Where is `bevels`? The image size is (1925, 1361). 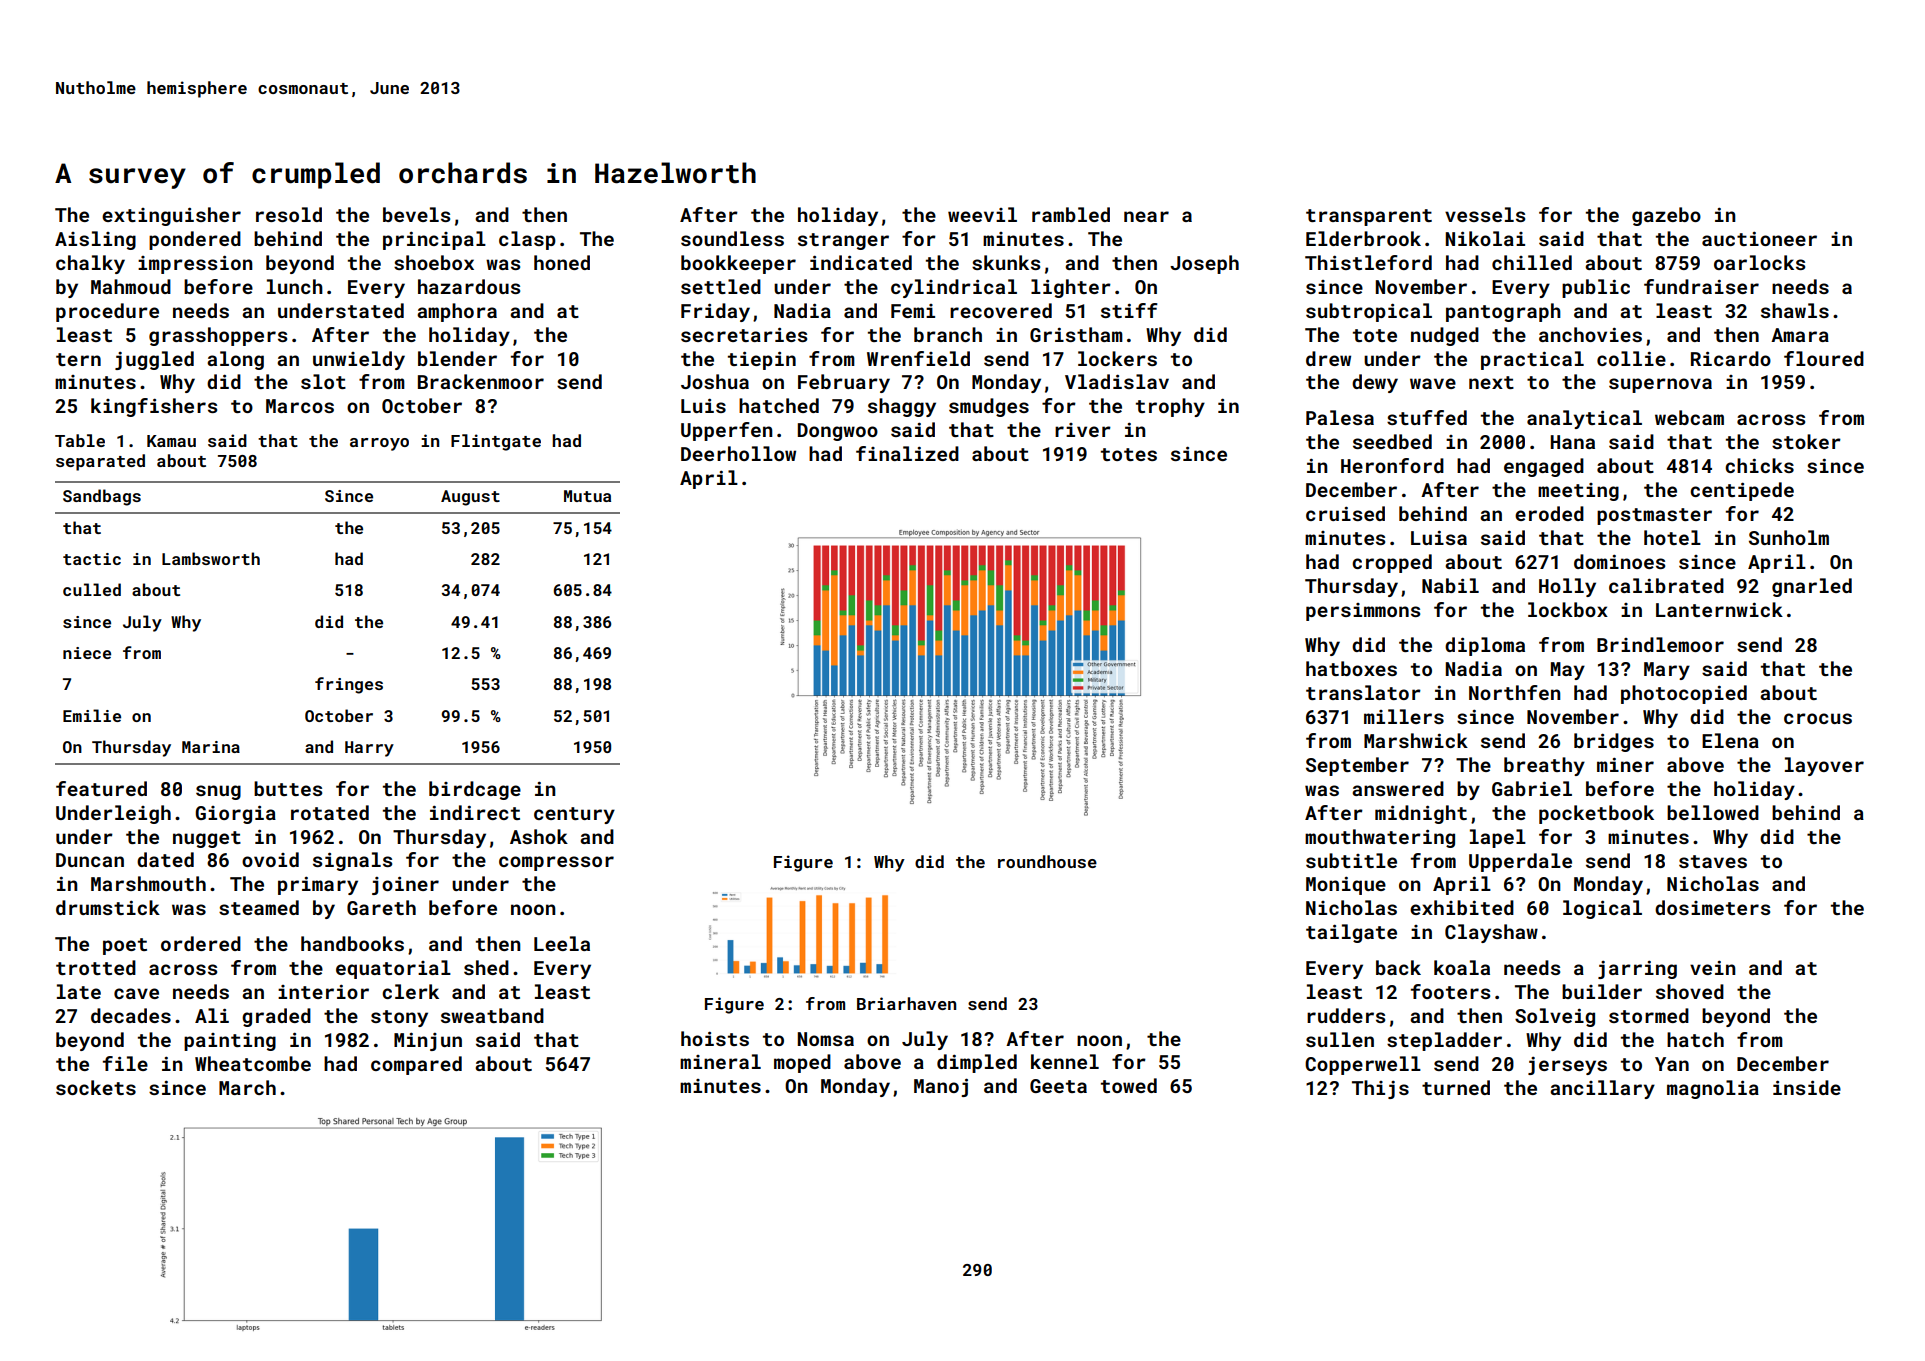 bevels is located at coordinates (416, 214).
